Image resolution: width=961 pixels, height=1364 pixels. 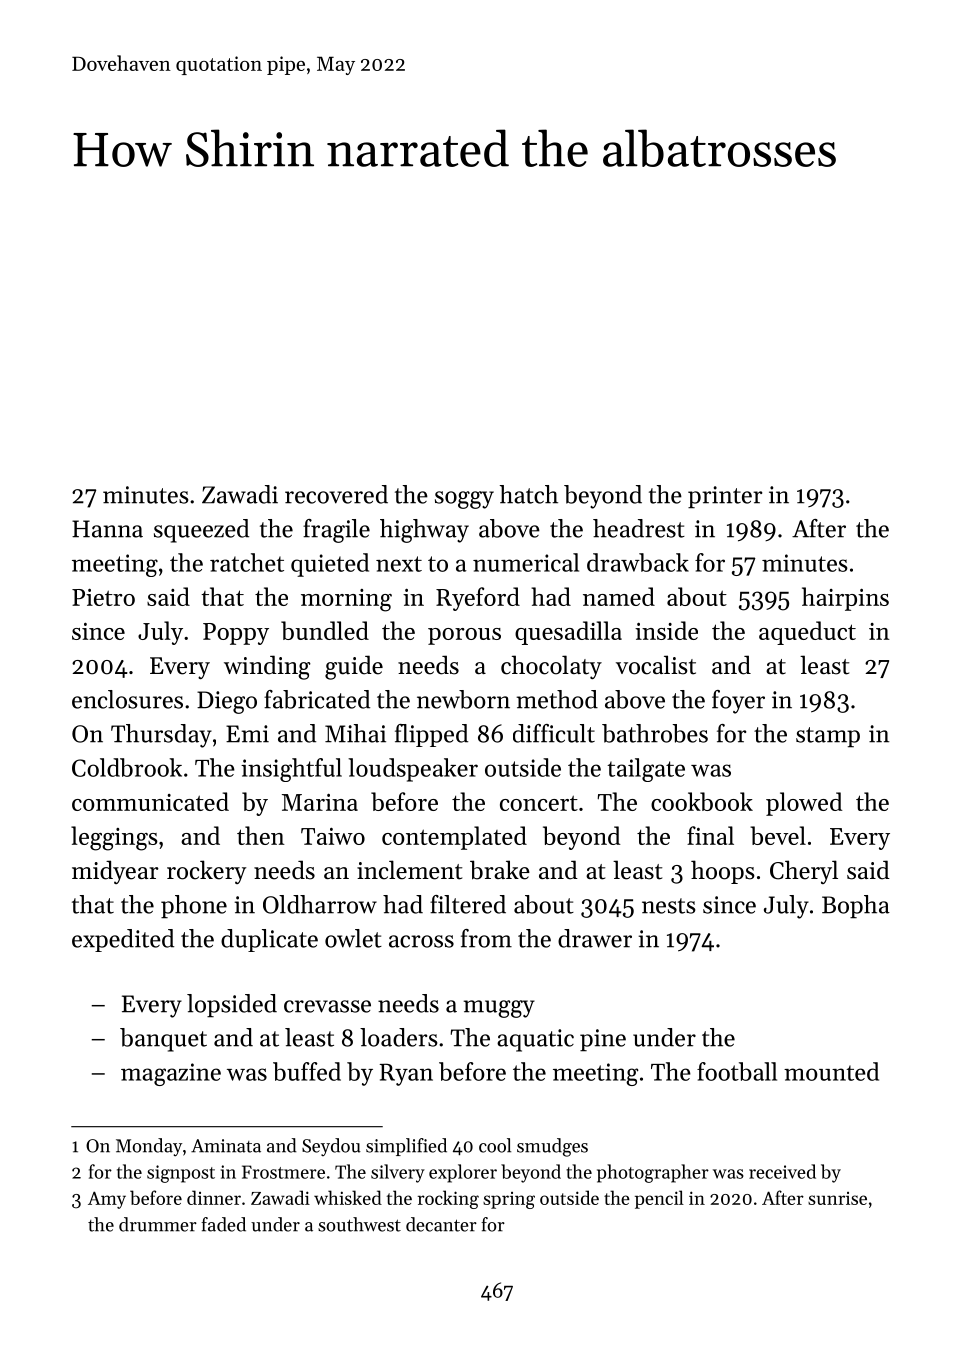 I want to click on drawback, so click(x=638, y=562).
